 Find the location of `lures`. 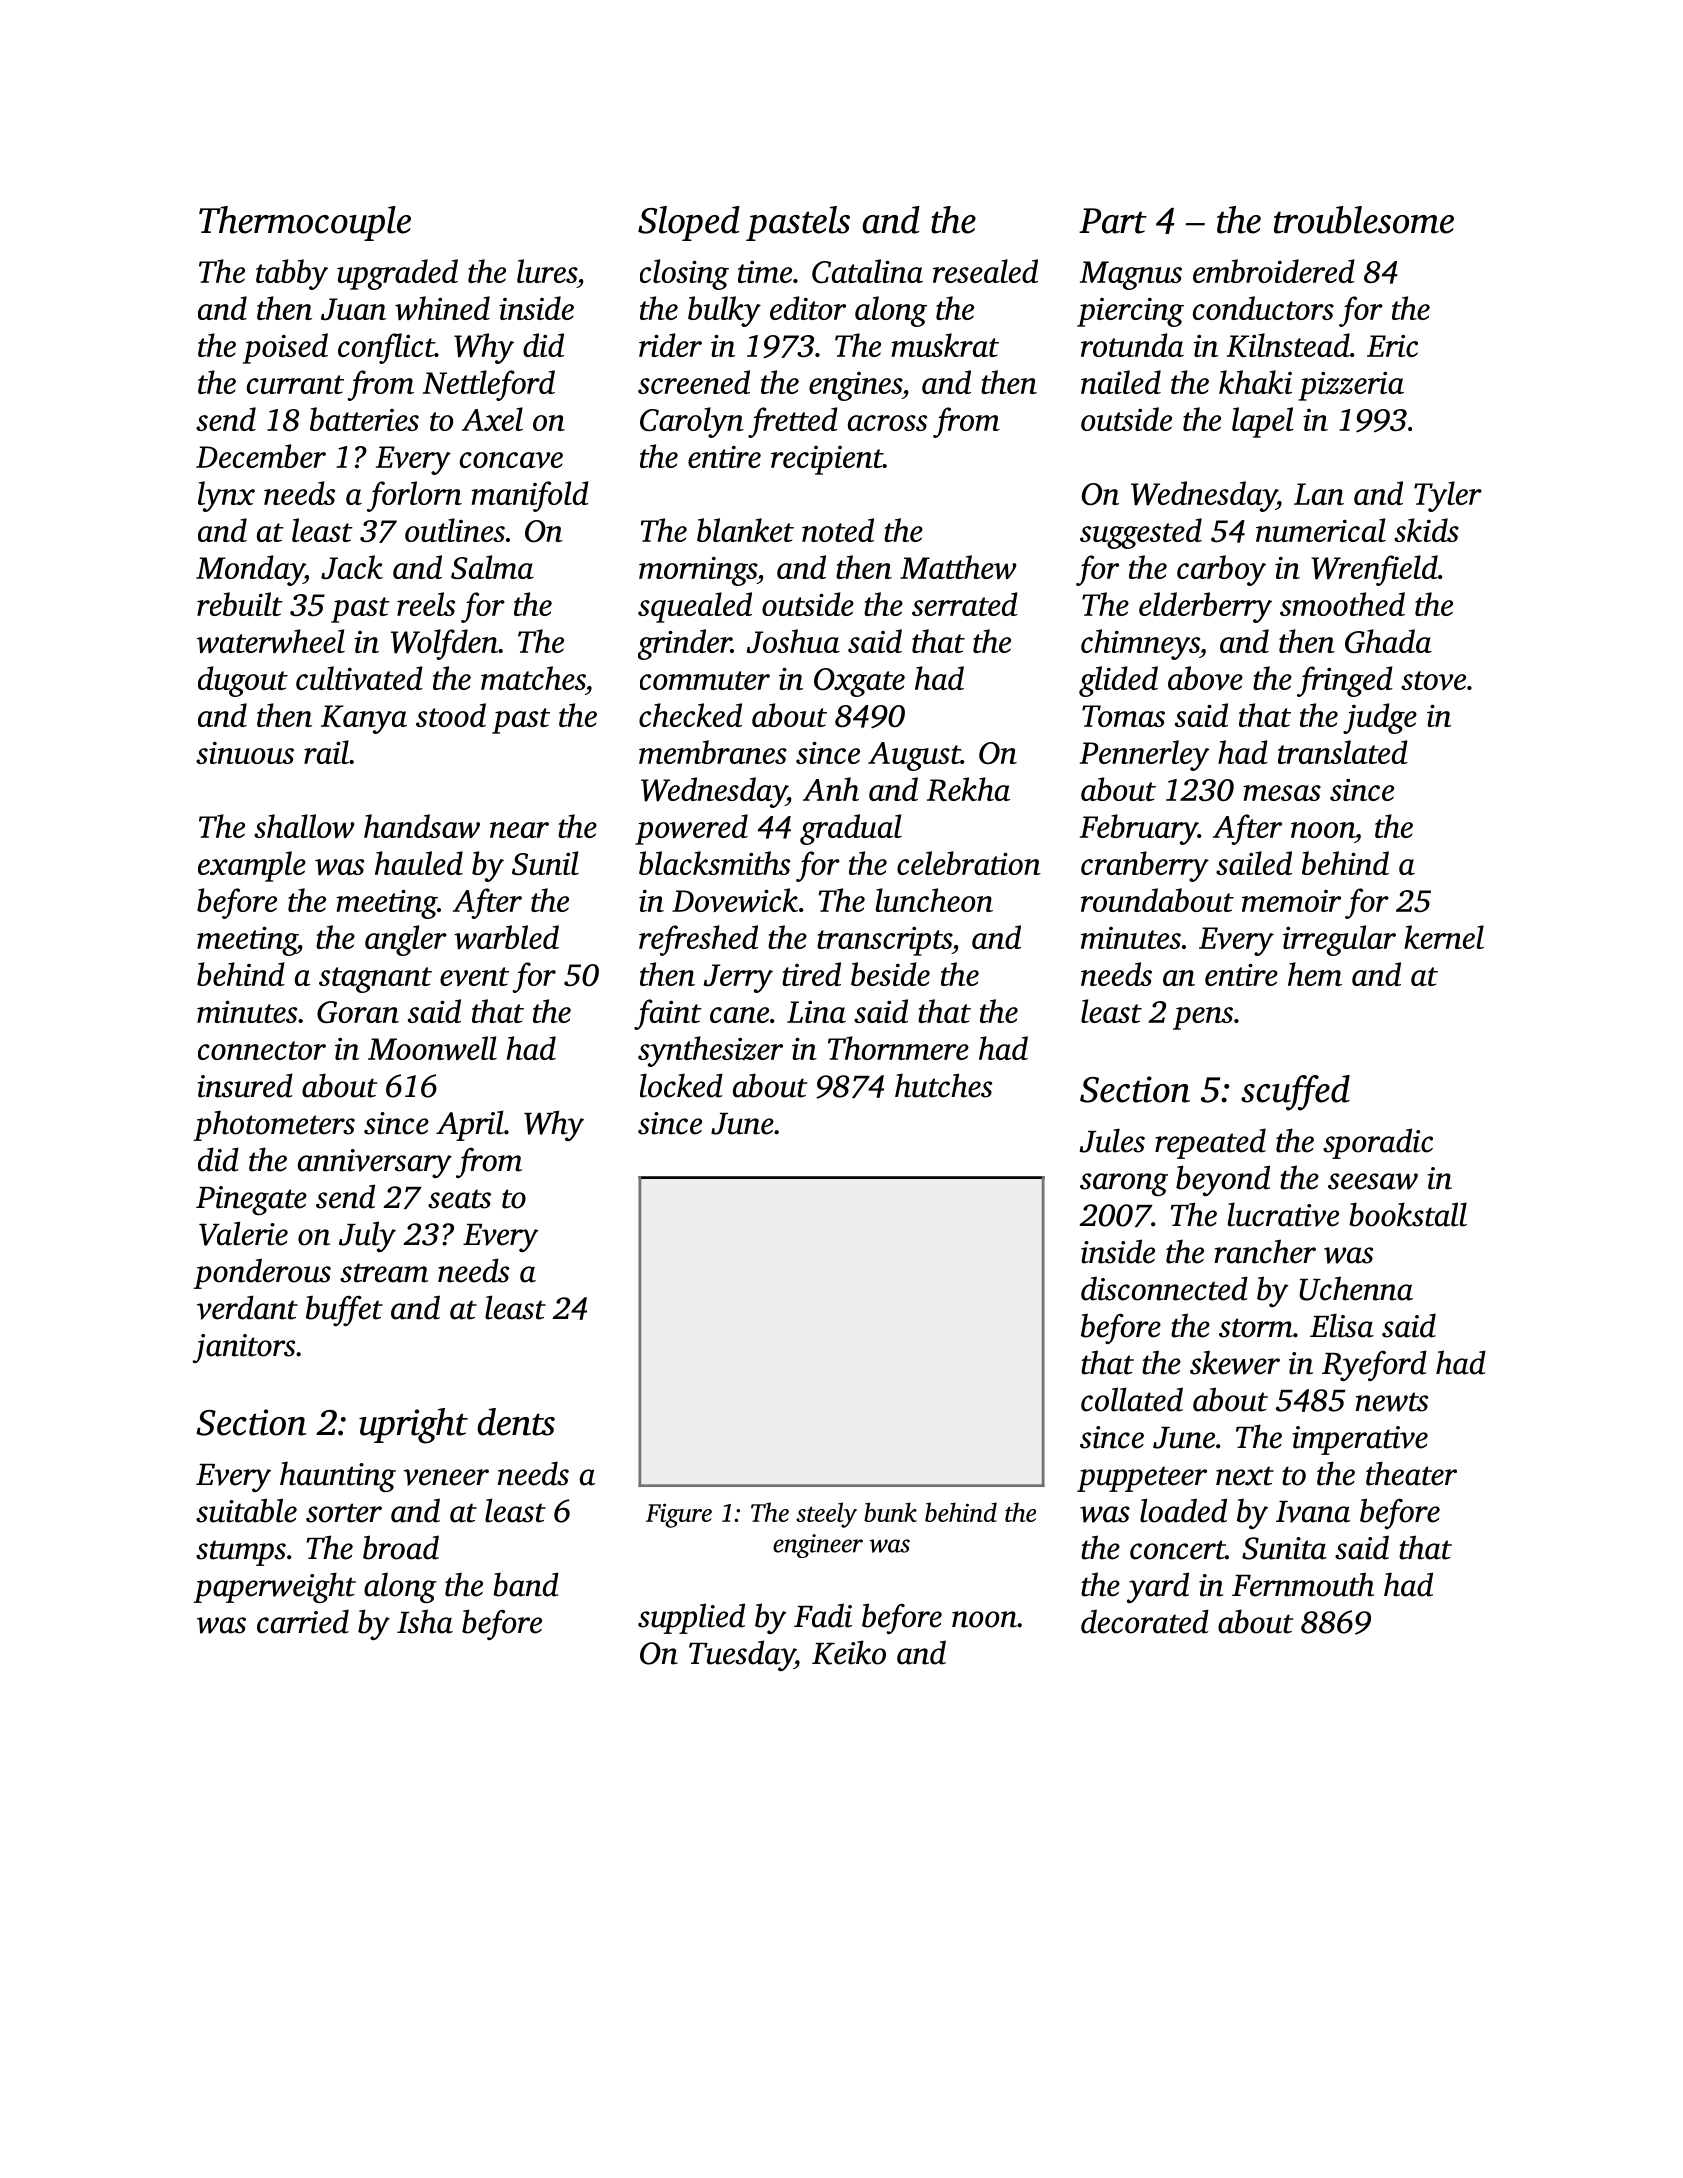

lures is located at coordinates (547, 271).
